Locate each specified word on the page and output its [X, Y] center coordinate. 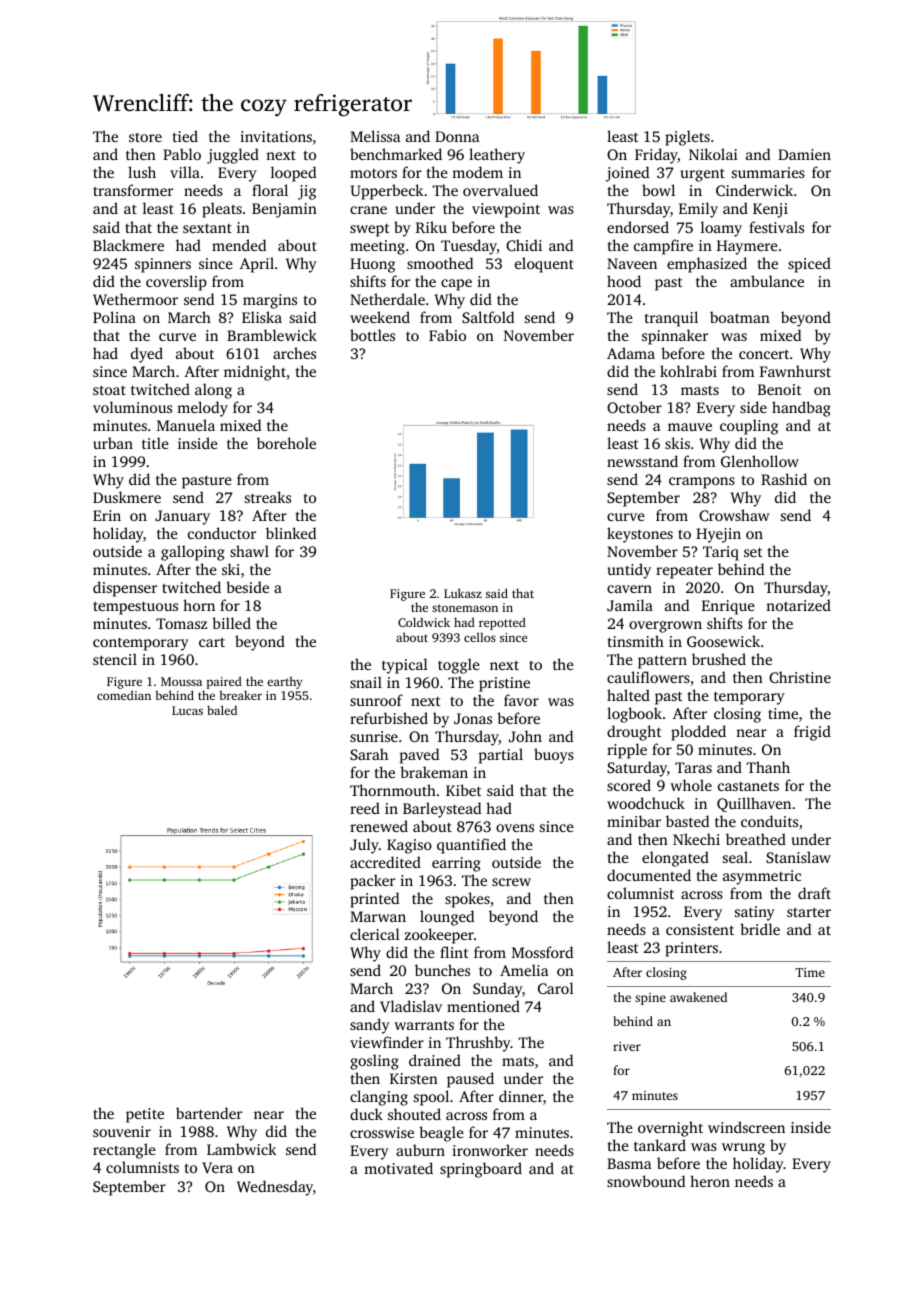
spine [650, 999]
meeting [377, 247]
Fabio [447, 335]
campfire [663, 247]
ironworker [490, 1150]
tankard [660, 1145]
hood [624, 281]
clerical [375, 934]
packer [372, 882]
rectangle [124, 1151]
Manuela [186, 425]
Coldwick [424, 622]
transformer [133, 190]
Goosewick [723, 641]
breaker [240, 695]
